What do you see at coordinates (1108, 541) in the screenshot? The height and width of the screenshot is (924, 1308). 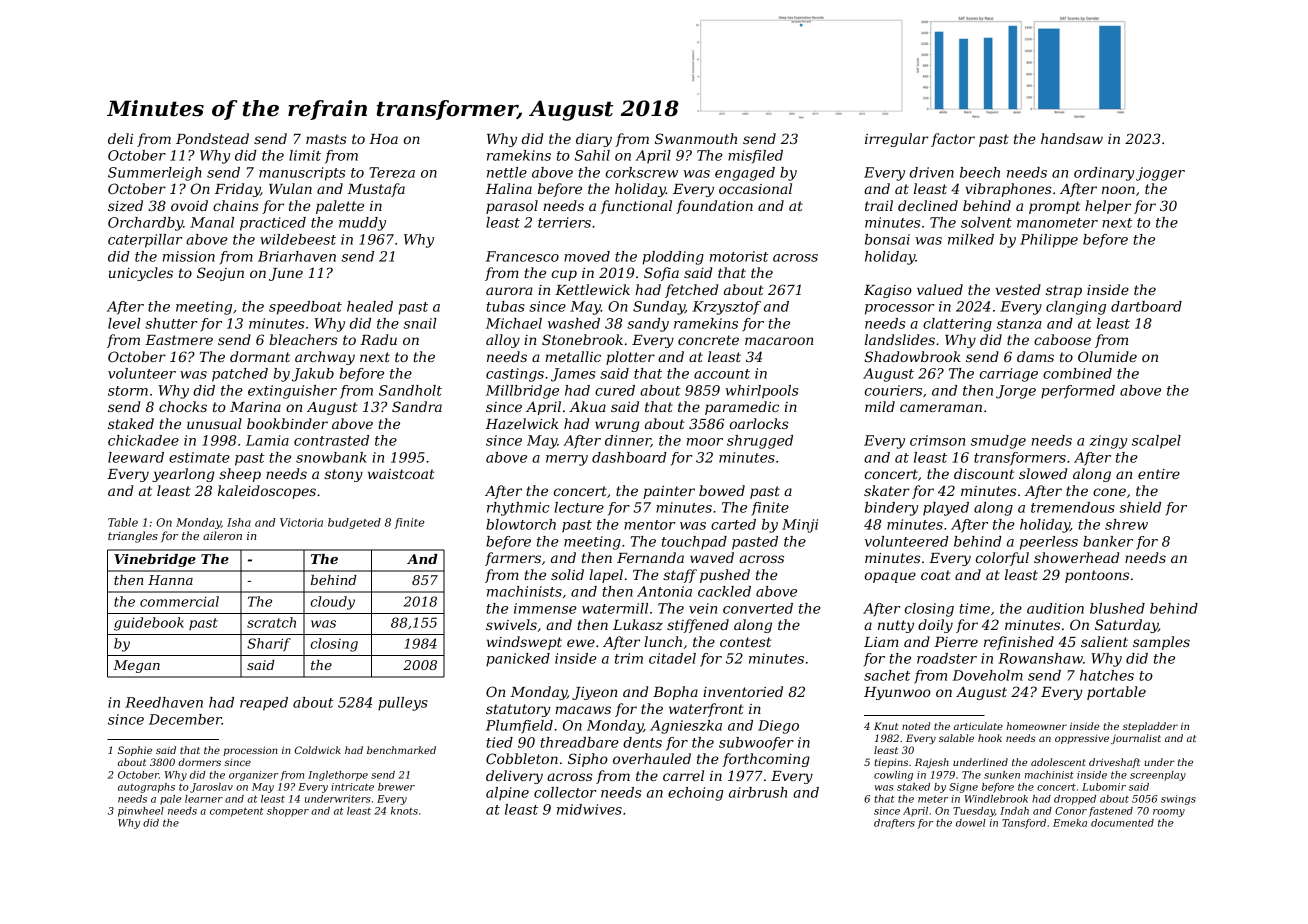 I see `banker` at bounding box center [1108, 541].
